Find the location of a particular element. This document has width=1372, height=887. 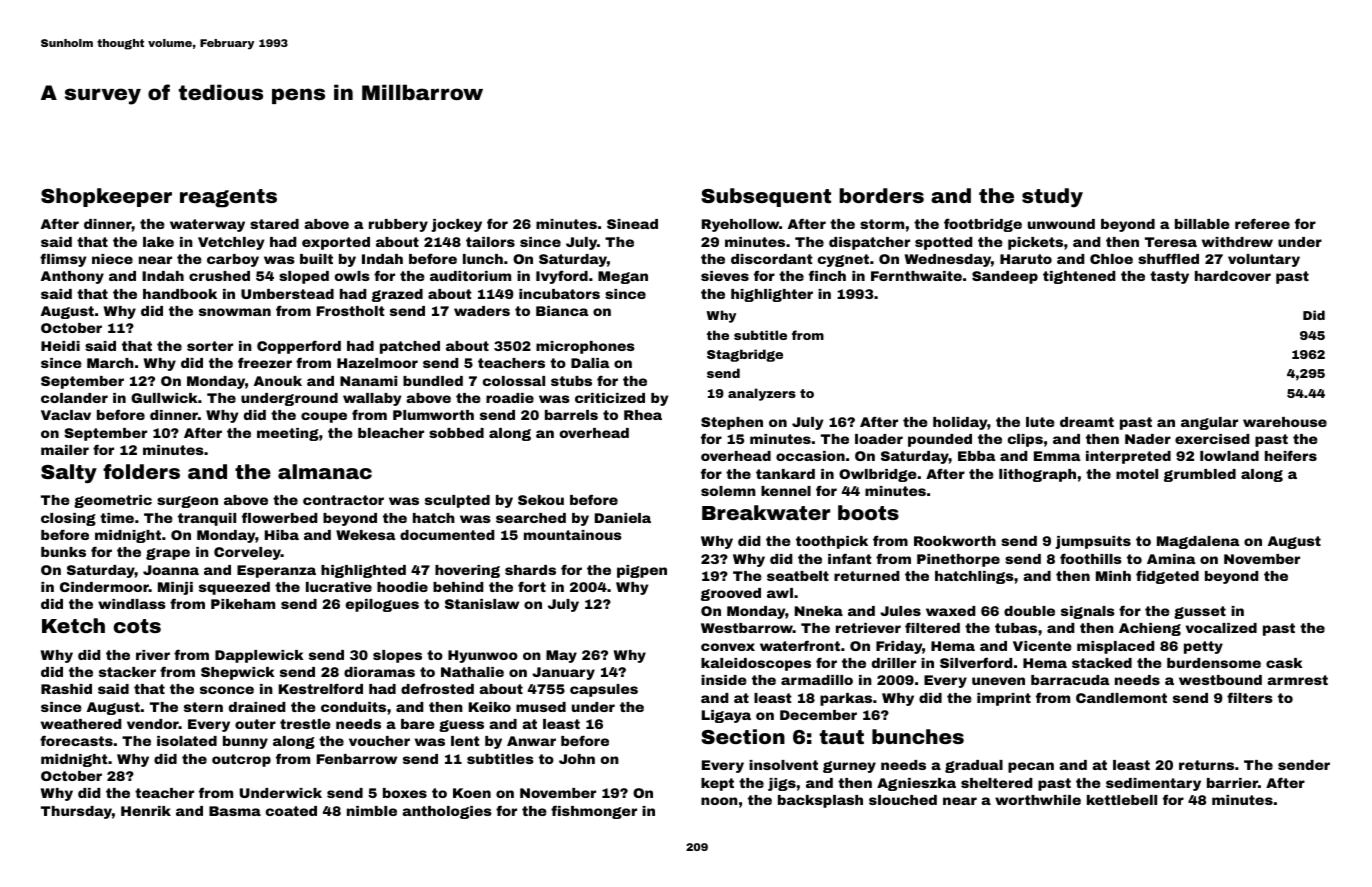

surgeon is located at coordinates (187, 502).
